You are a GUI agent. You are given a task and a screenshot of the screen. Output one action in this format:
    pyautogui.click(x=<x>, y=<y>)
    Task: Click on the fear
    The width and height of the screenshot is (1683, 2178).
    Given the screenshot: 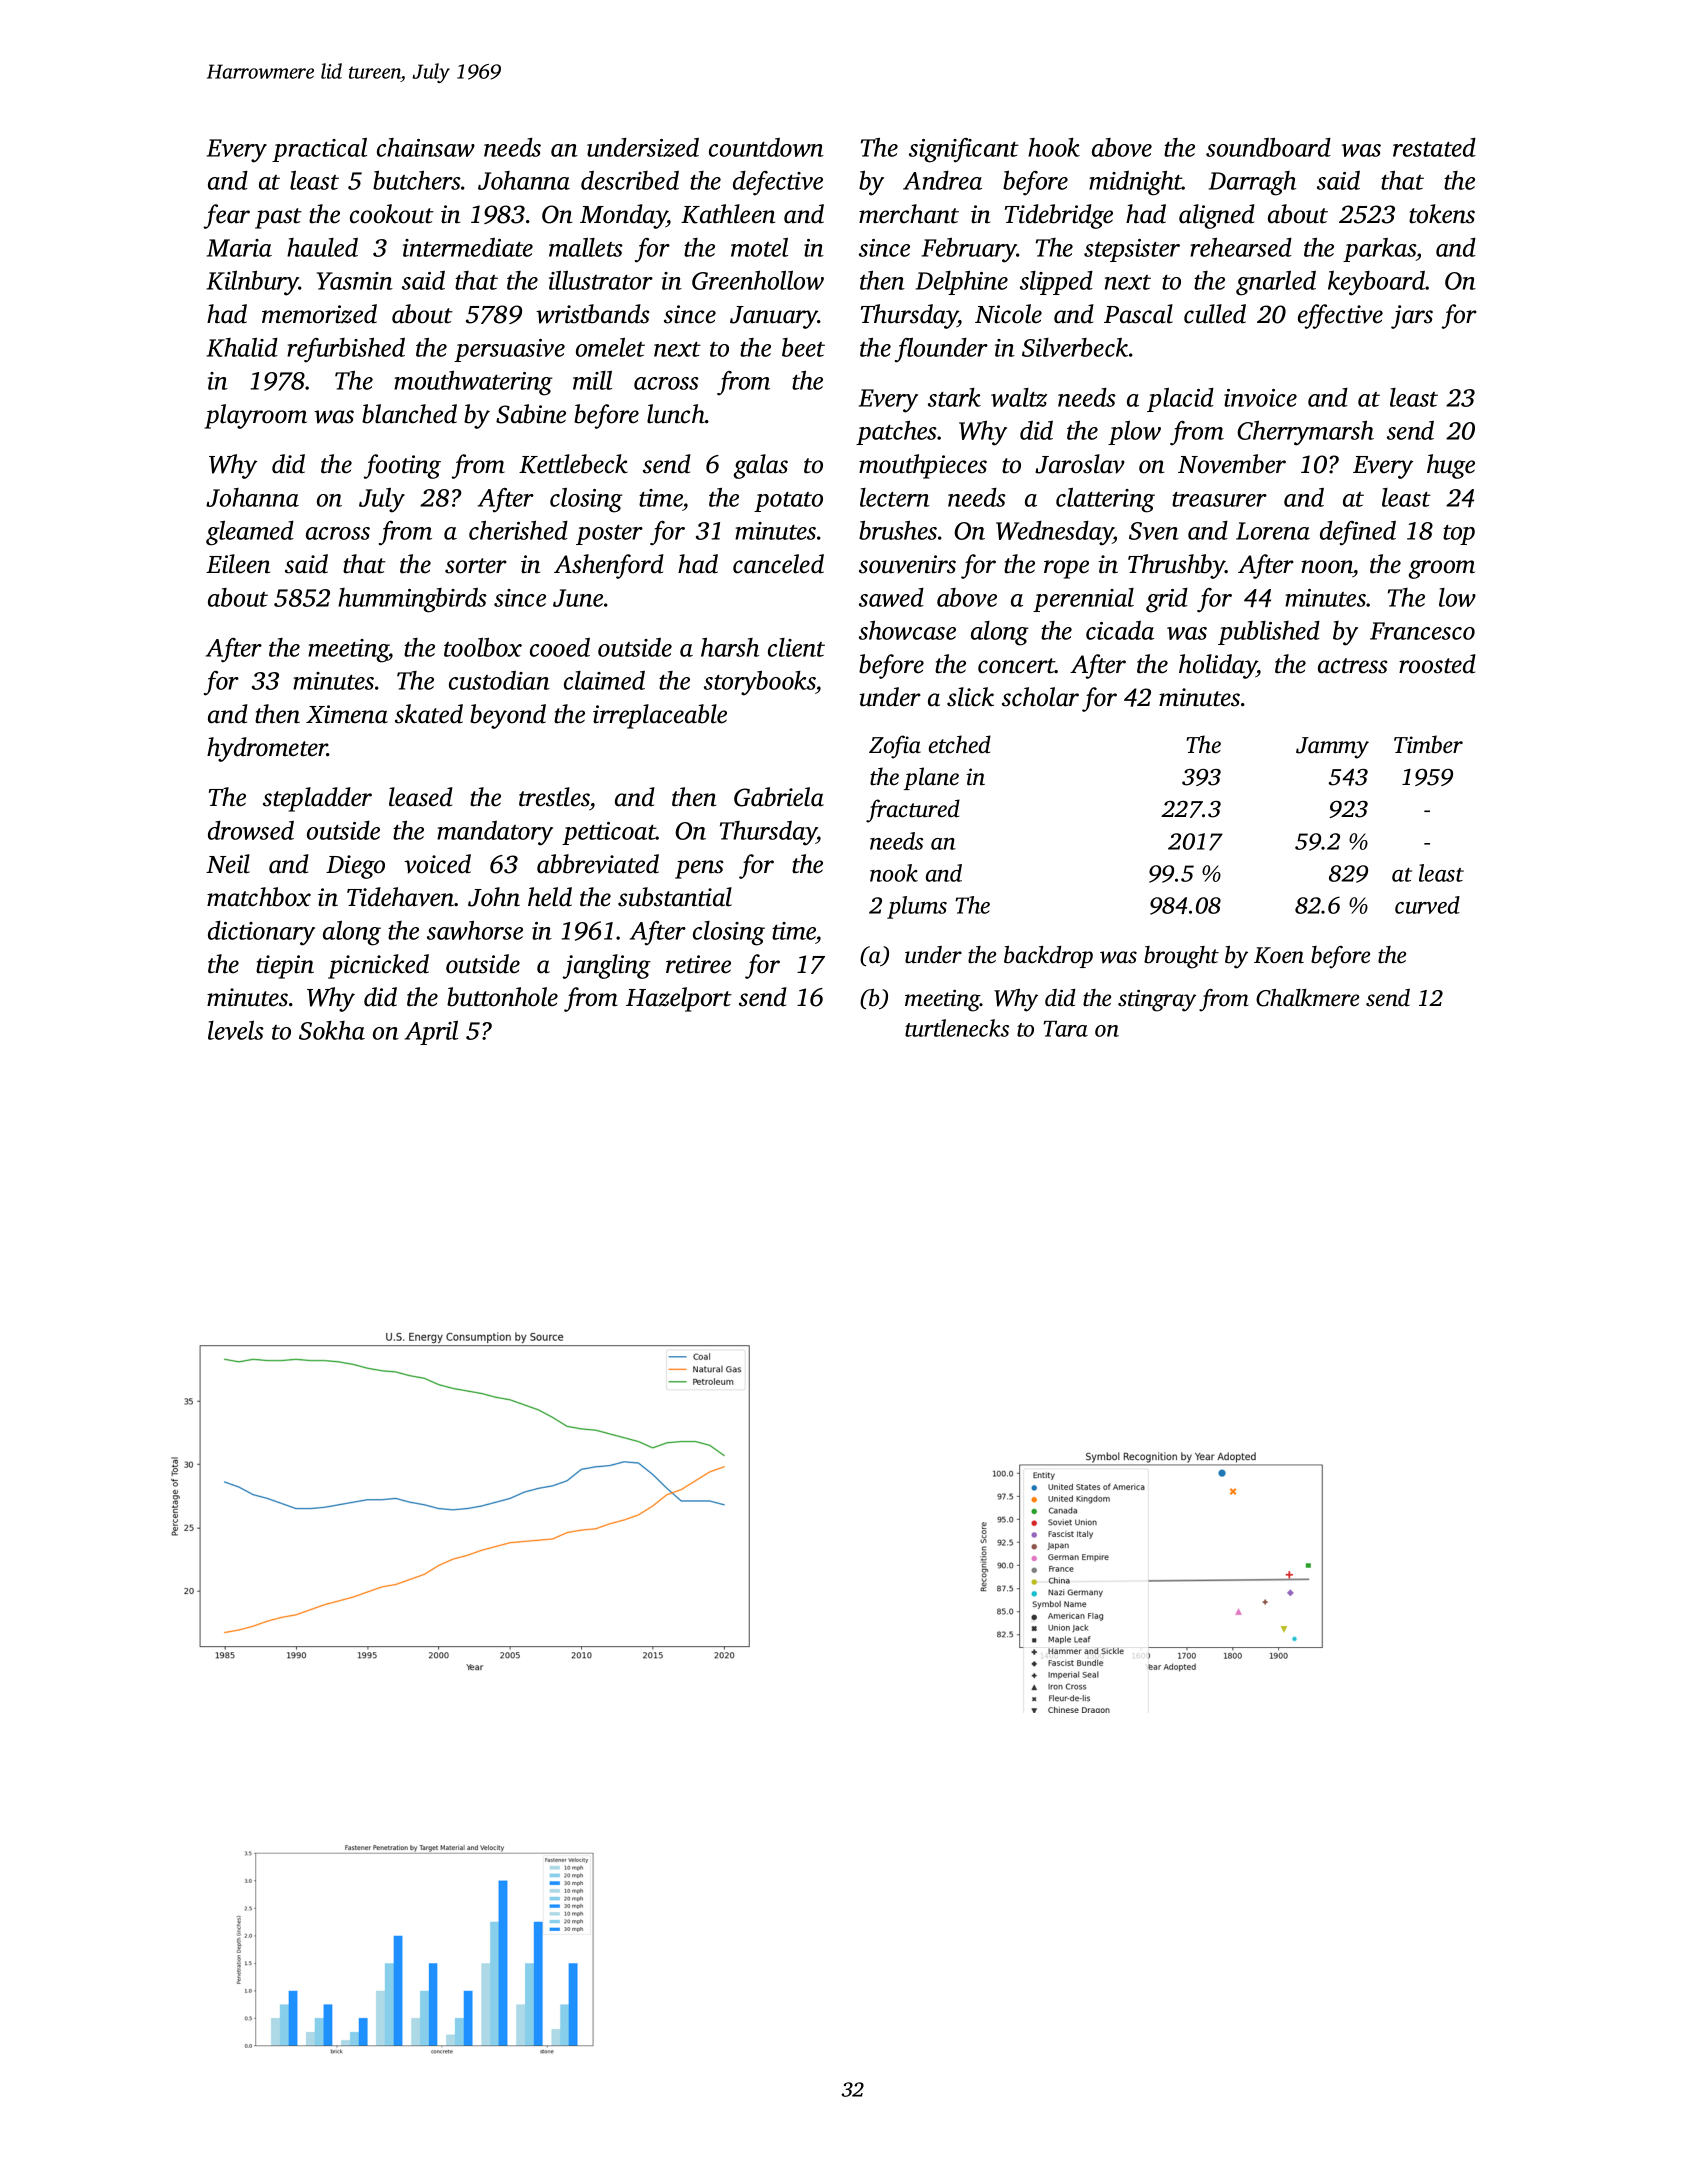 What is the action you would take?
    pyautogui.click(x=226, y=216)
